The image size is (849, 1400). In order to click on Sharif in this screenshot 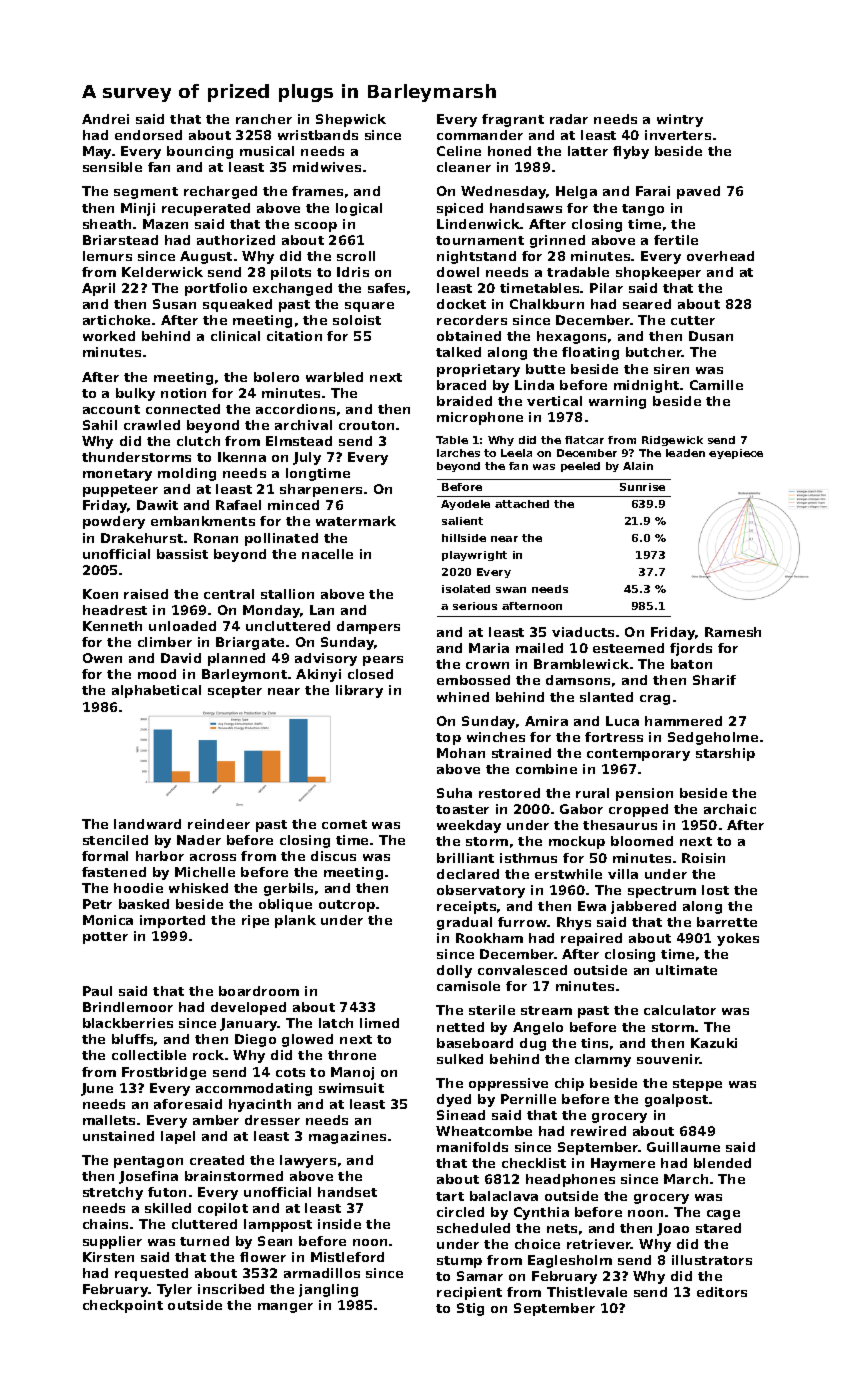, I will do `click(714, 680)`.
